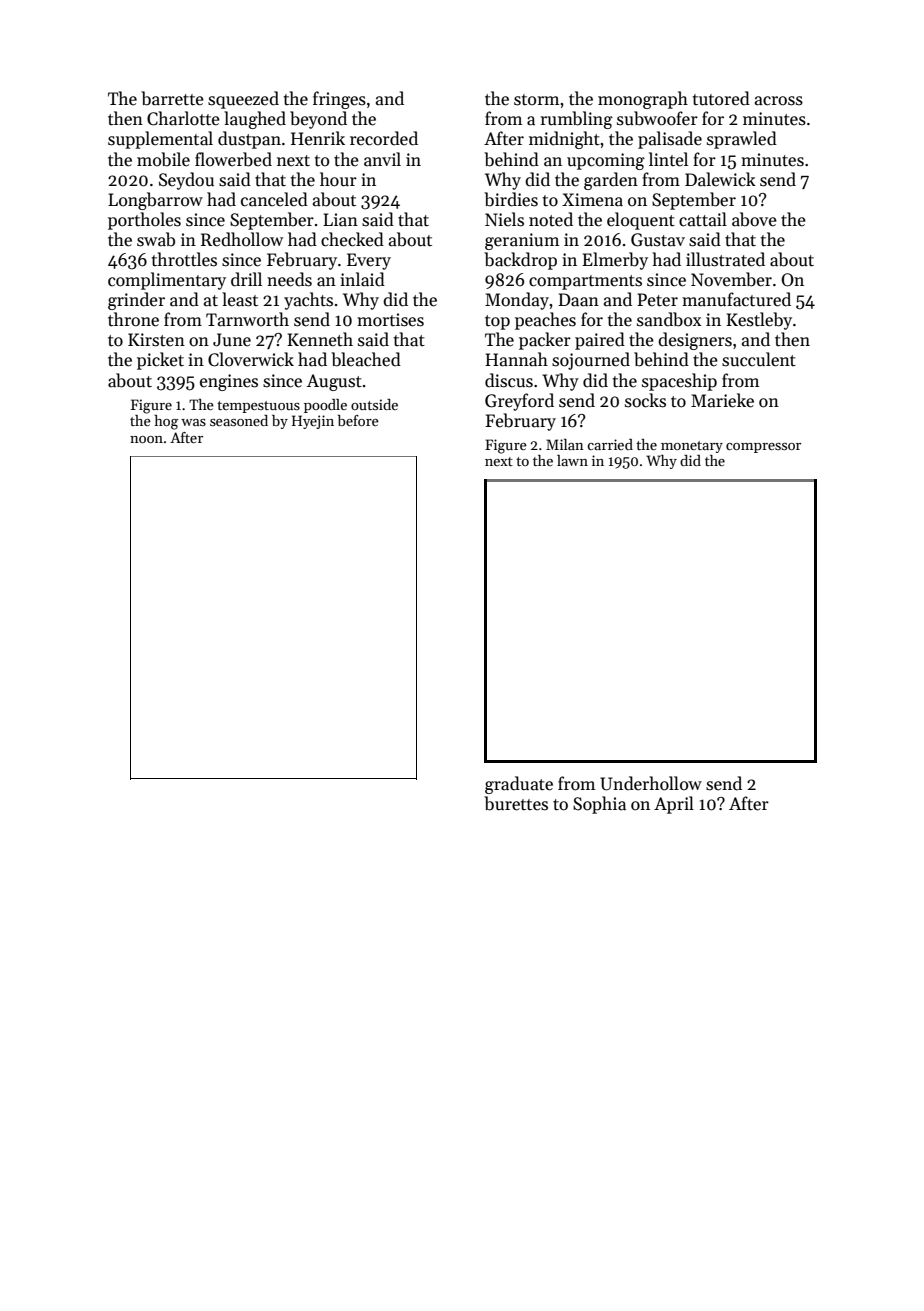  What do you see at coordinates (136, 301) in the screenshot?
I see `grinder` at bounding box center [136, 301].
